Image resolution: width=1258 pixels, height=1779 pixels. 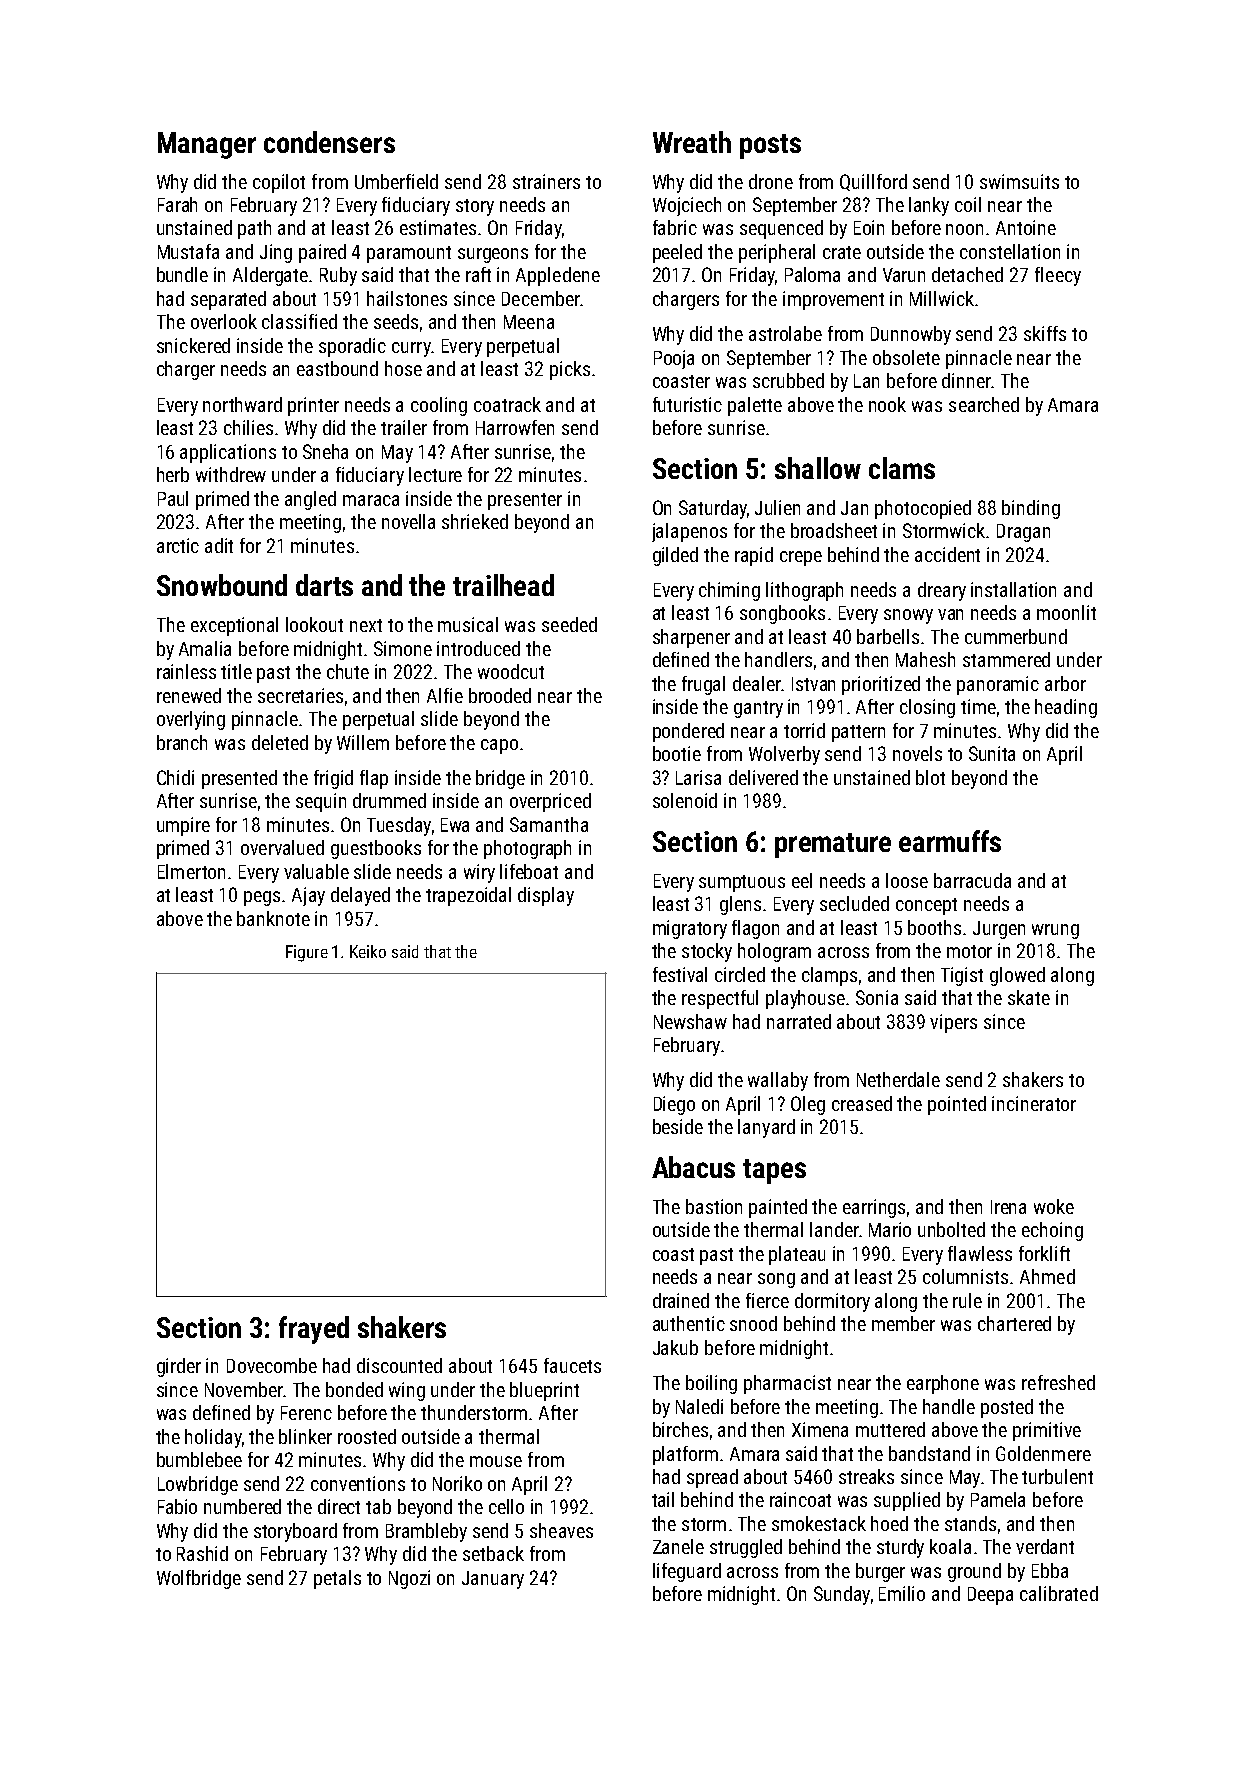 I want to click on Manager, so click(x=207, y=145).
